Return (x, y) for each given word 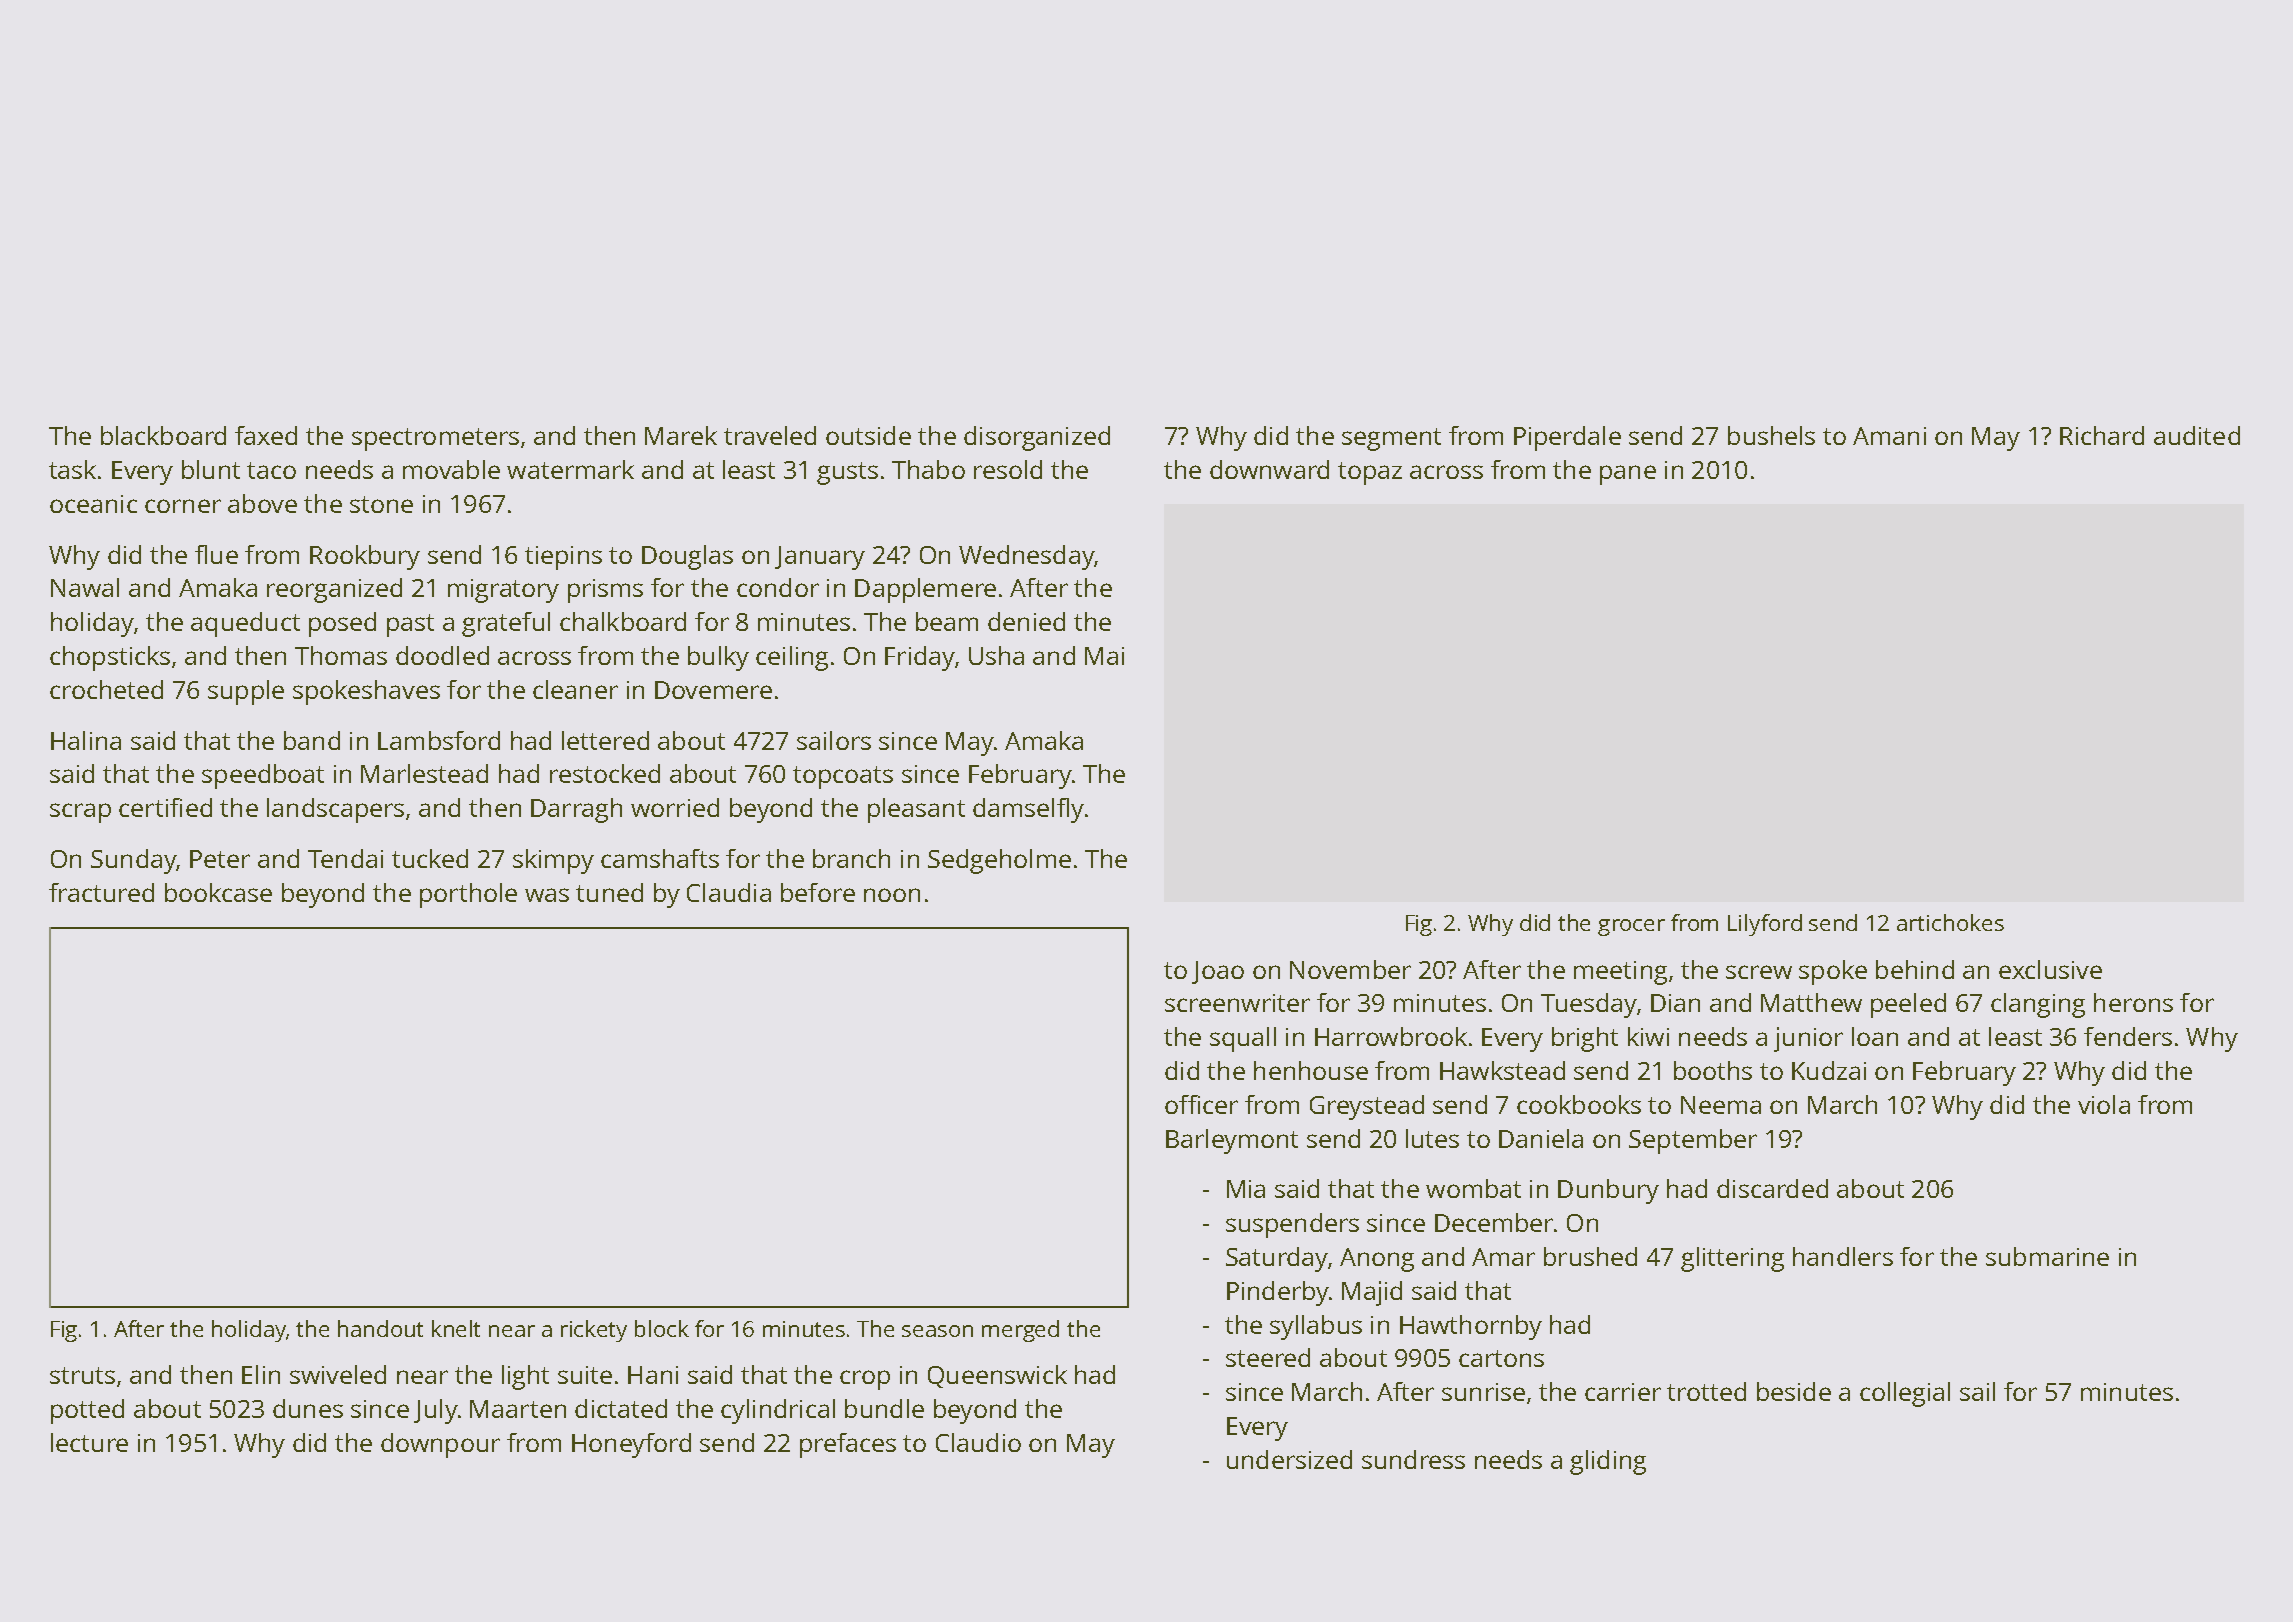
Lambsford (439, 740)
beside (1794, 1391)
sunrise (1483, 1392)
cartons (1501, 1358)
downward (1269, 469)
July (436, 1411)
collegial (1905, 1394)
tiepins (563, 558)
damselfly (1028, 810)
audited (2197, 435)
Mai (1104, 656)
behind (1915, 969)
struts (82, 1375)
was (547, 895)
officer (1201, 1104)
